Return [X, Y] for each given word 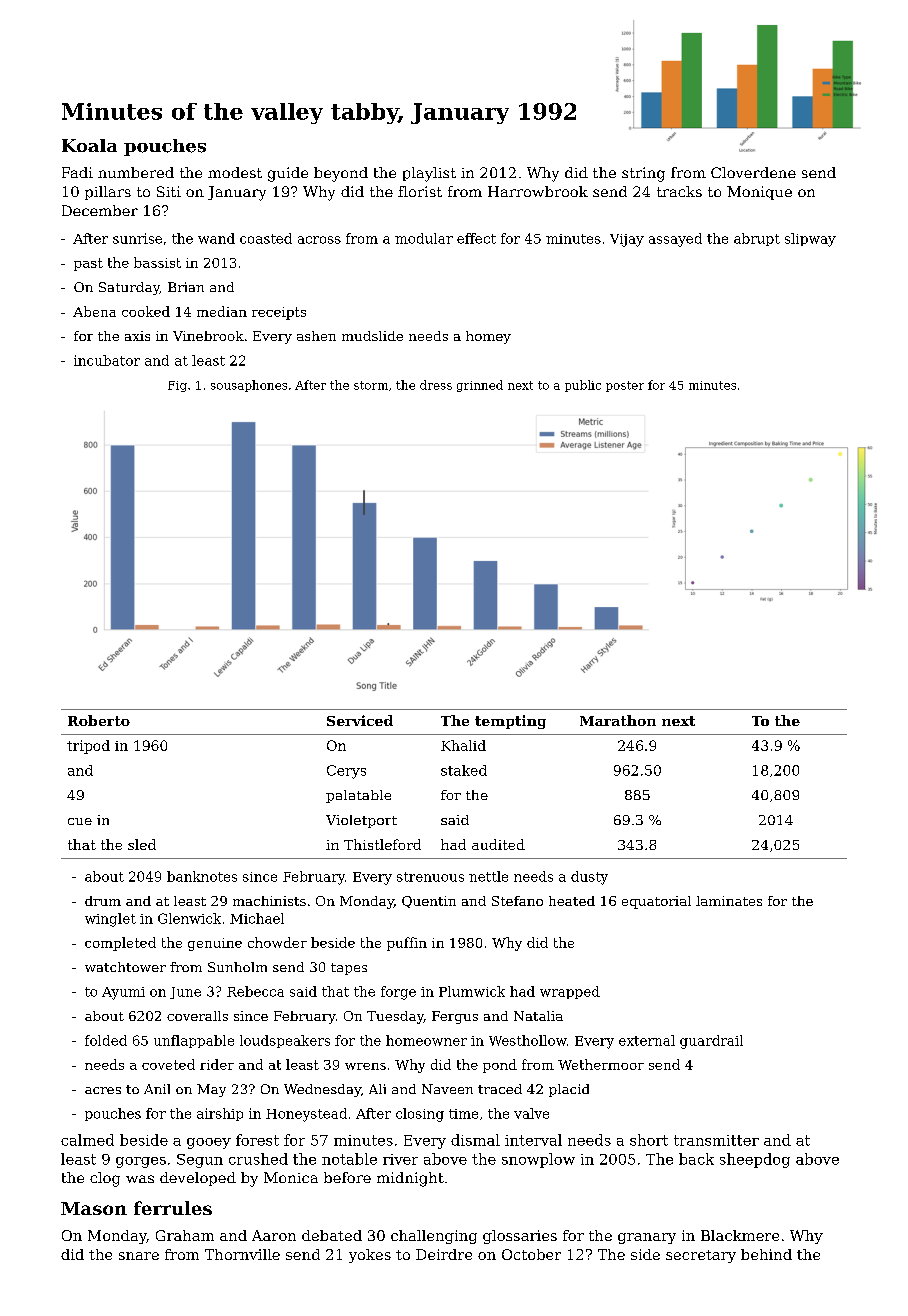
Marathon [618, 720]
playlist [429, 174]
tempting [510, 722]
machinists [269, 901]
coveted [168, 1064]
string [643, 174]
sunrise [137, 238]
